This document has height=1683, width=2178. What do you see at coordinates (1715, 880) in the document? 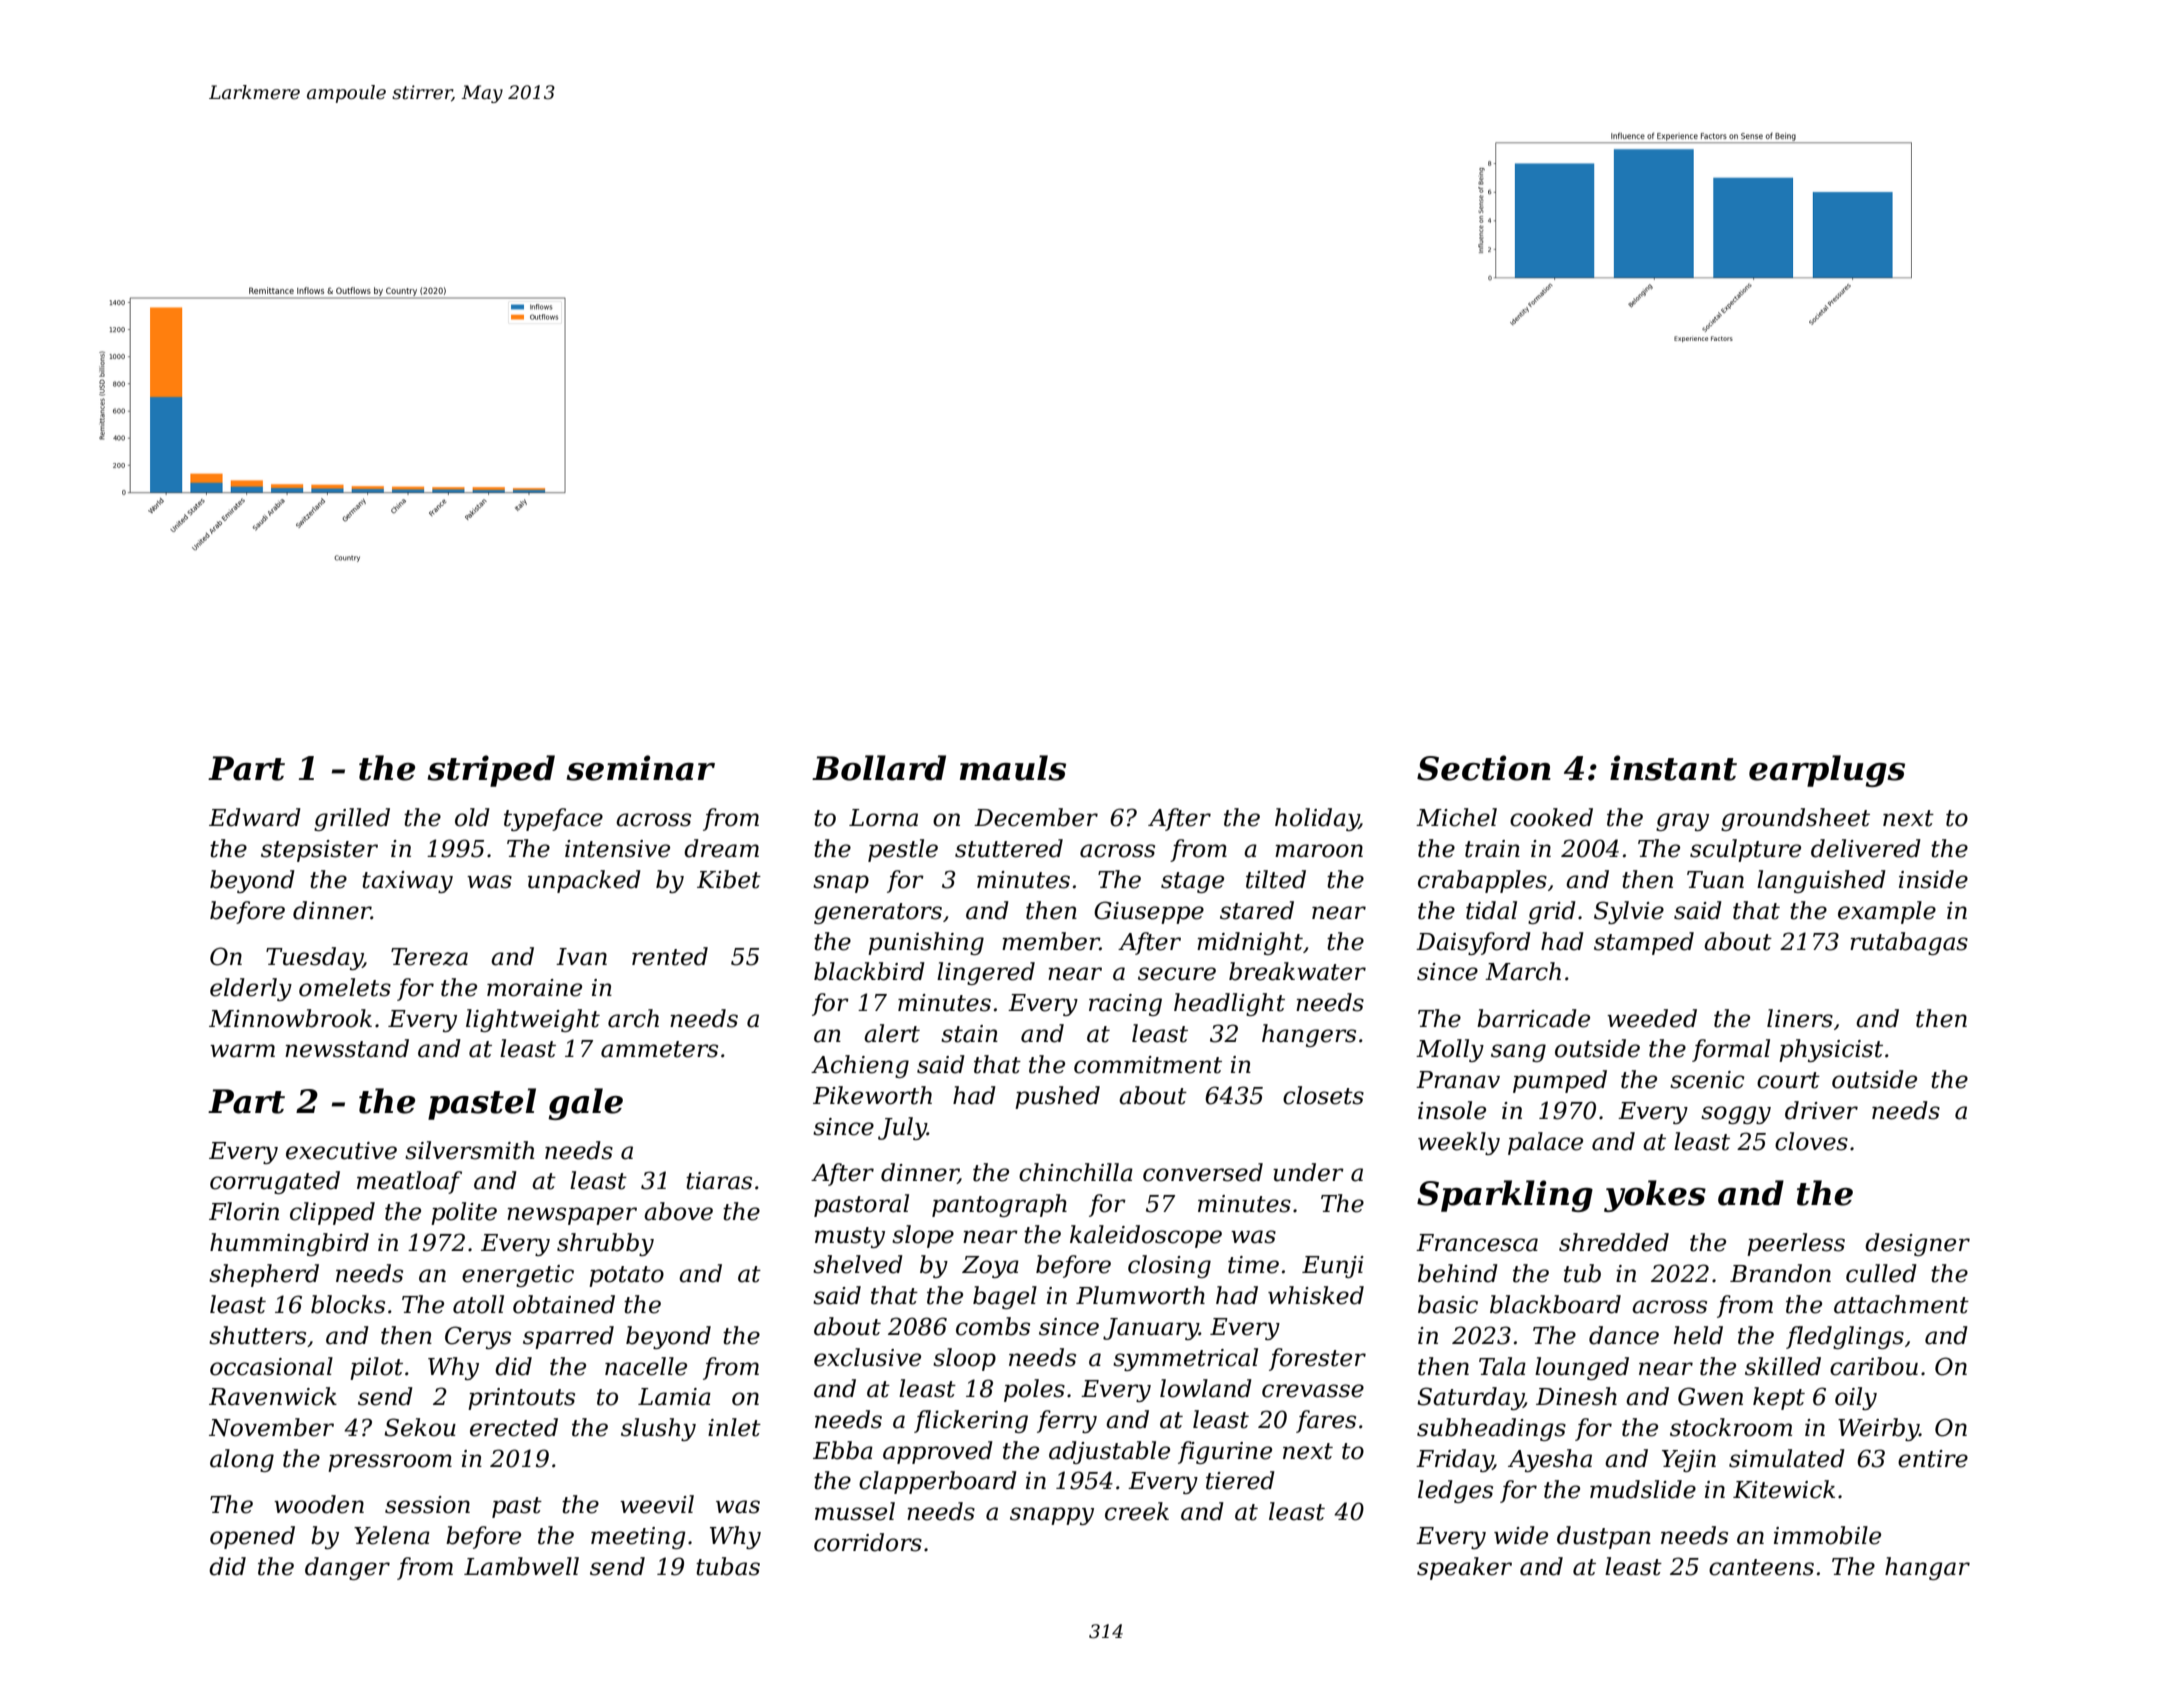
I see `Tuan` at bounding box center [1715, 880].
